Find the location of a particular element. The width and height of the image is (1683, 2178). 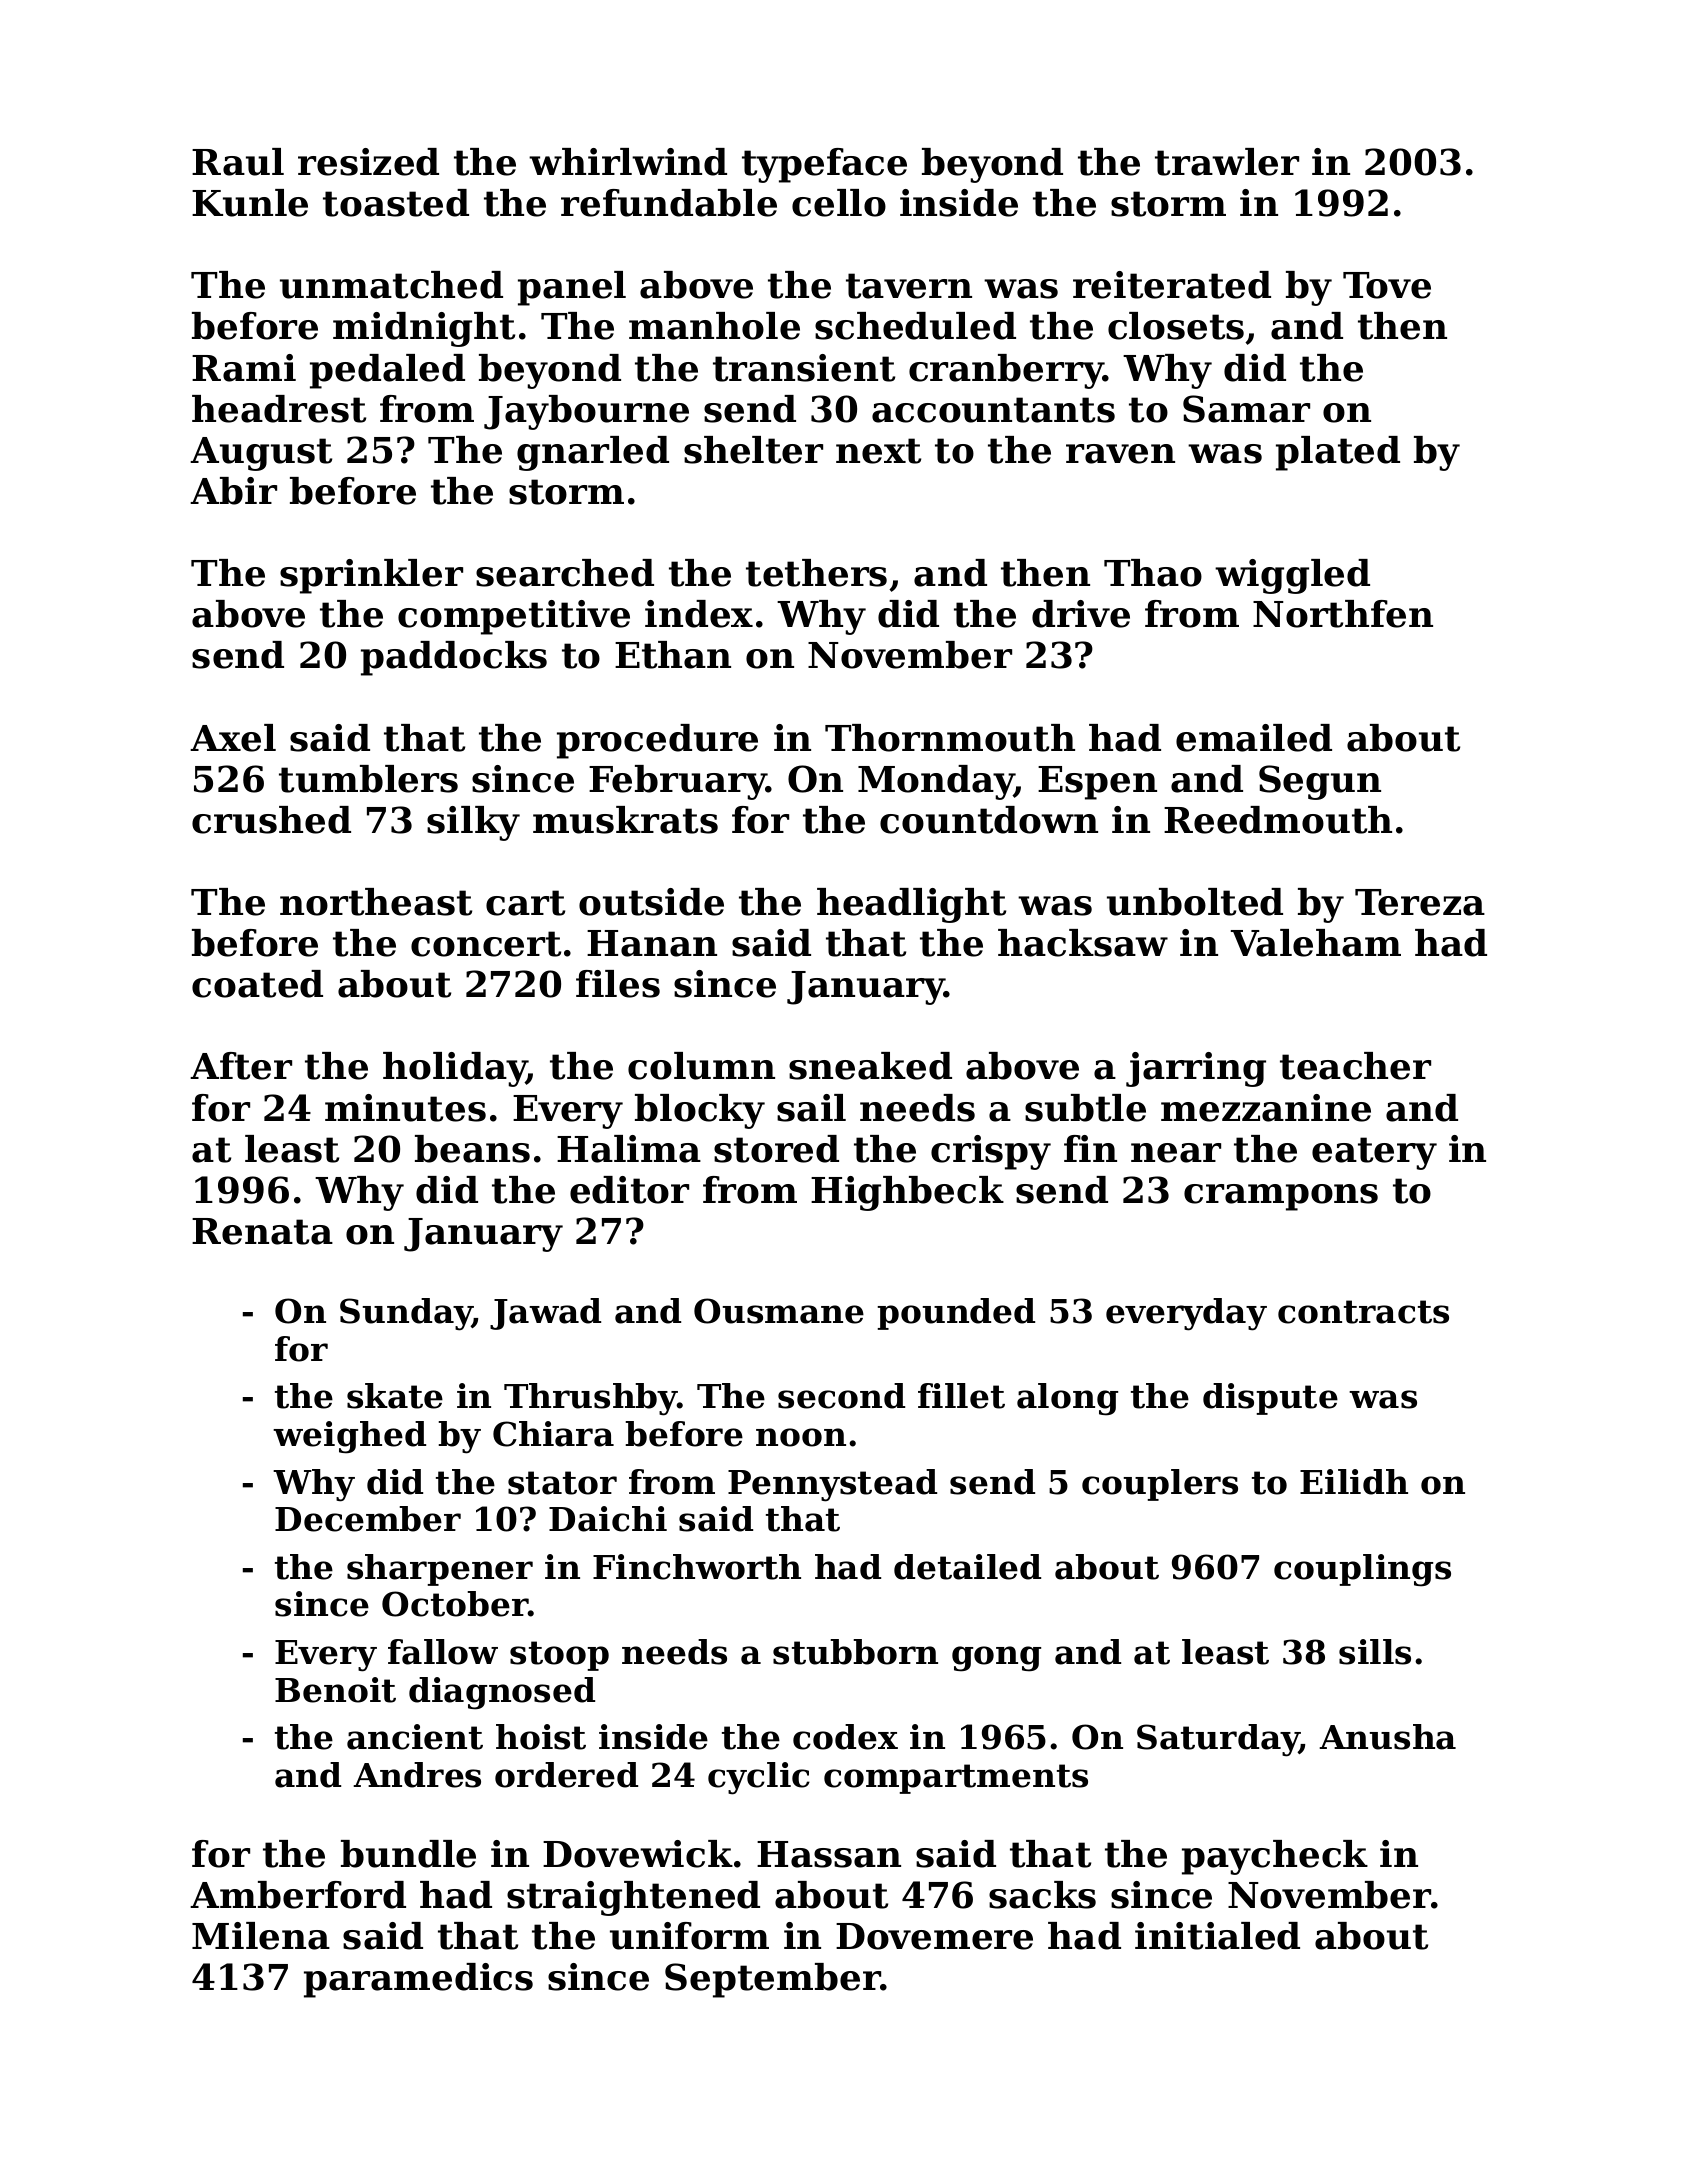

cello is located at coordinates (839, 203).
